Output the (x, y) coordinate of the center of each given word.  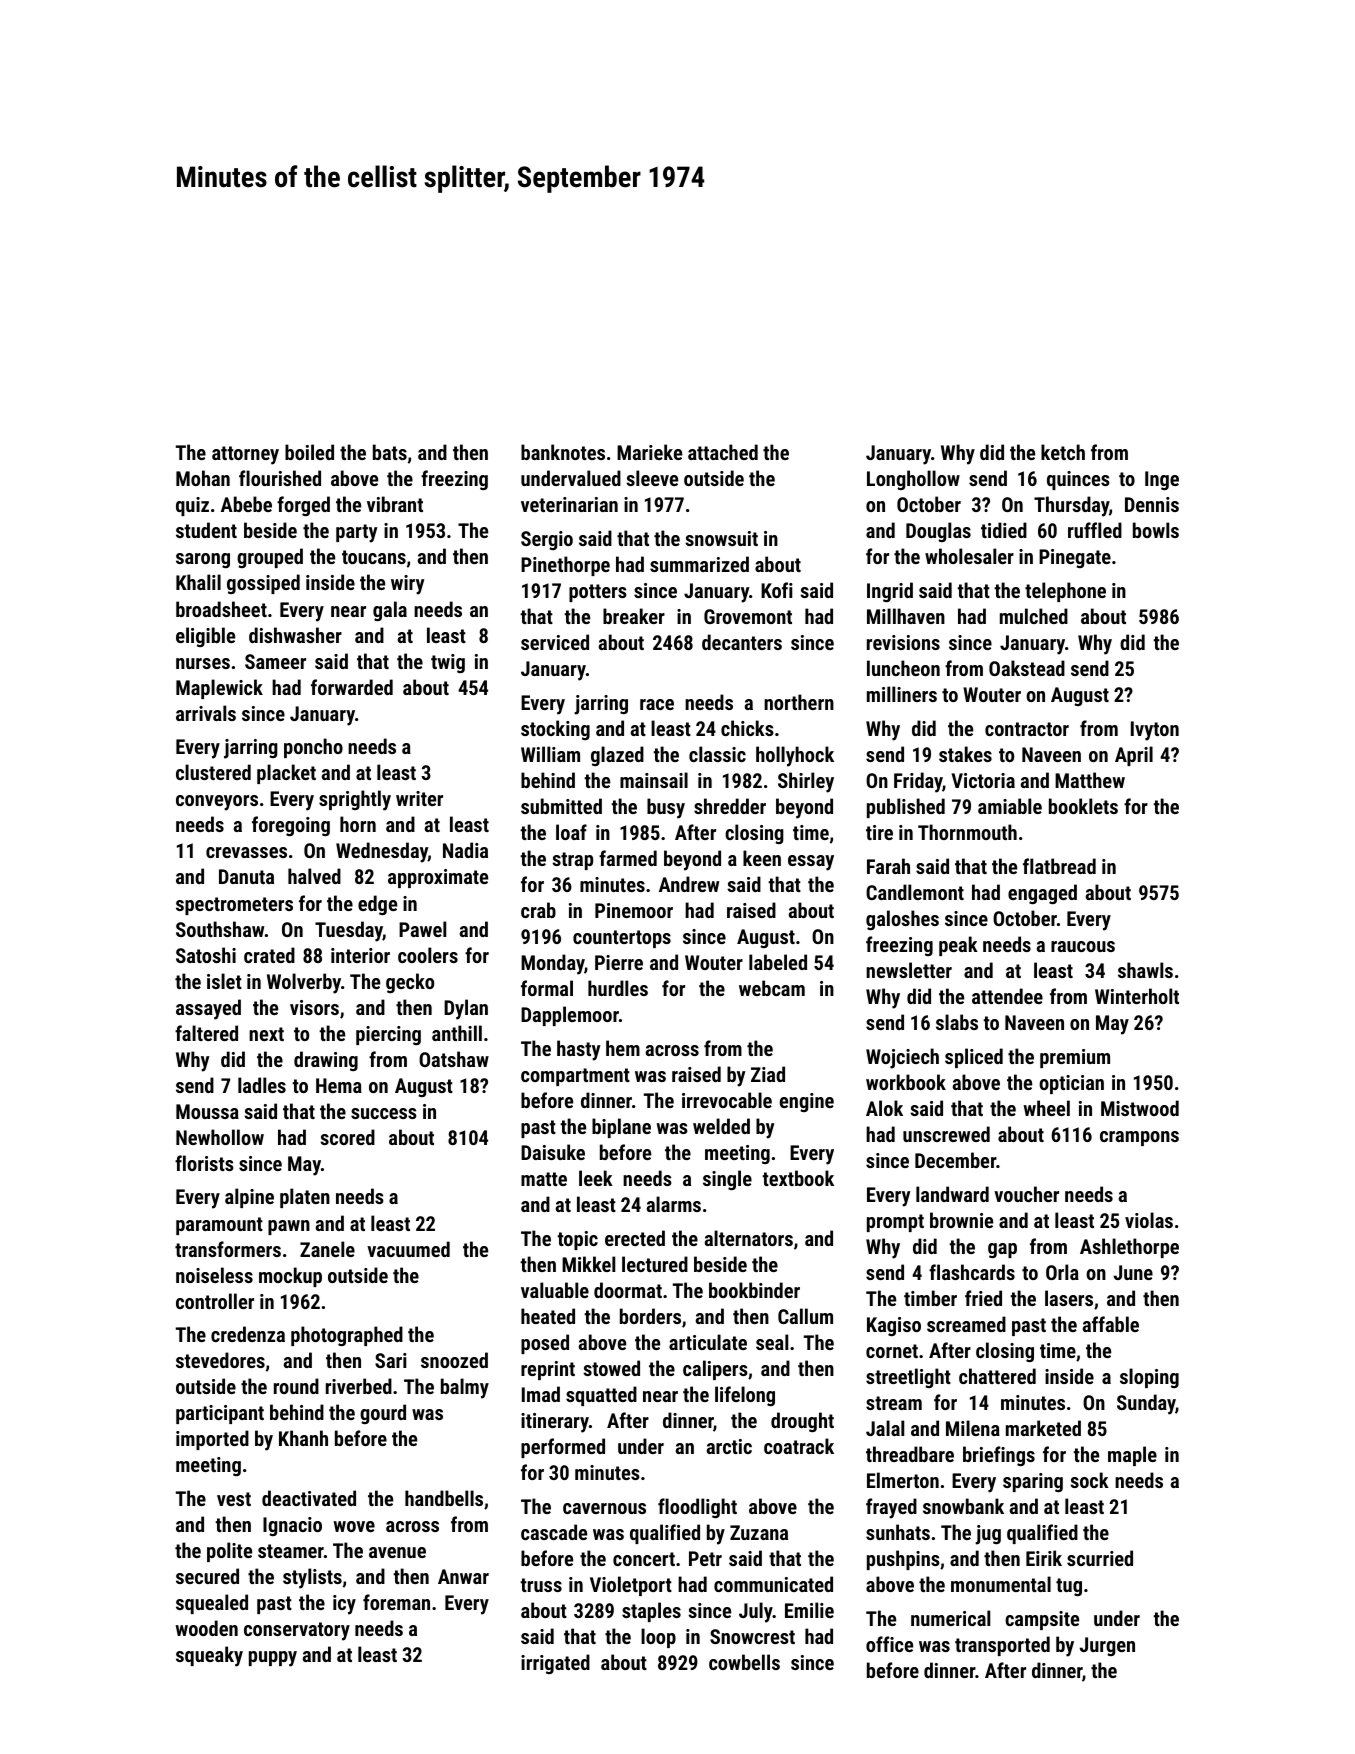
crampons (1139, 1138)
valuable (555, 1290)
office (889, 1644)
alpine (249, 1198)
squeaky (209, 1656)
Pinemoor (634, 910)
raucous (1083, 946)
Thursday (1071, 506)
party (357, 533)
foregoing (291, 826)
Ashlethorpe (1129, 1248)
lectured (655, 1264)
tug (1069, 1587)
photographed (347, 1336)
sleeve (652, 478)
